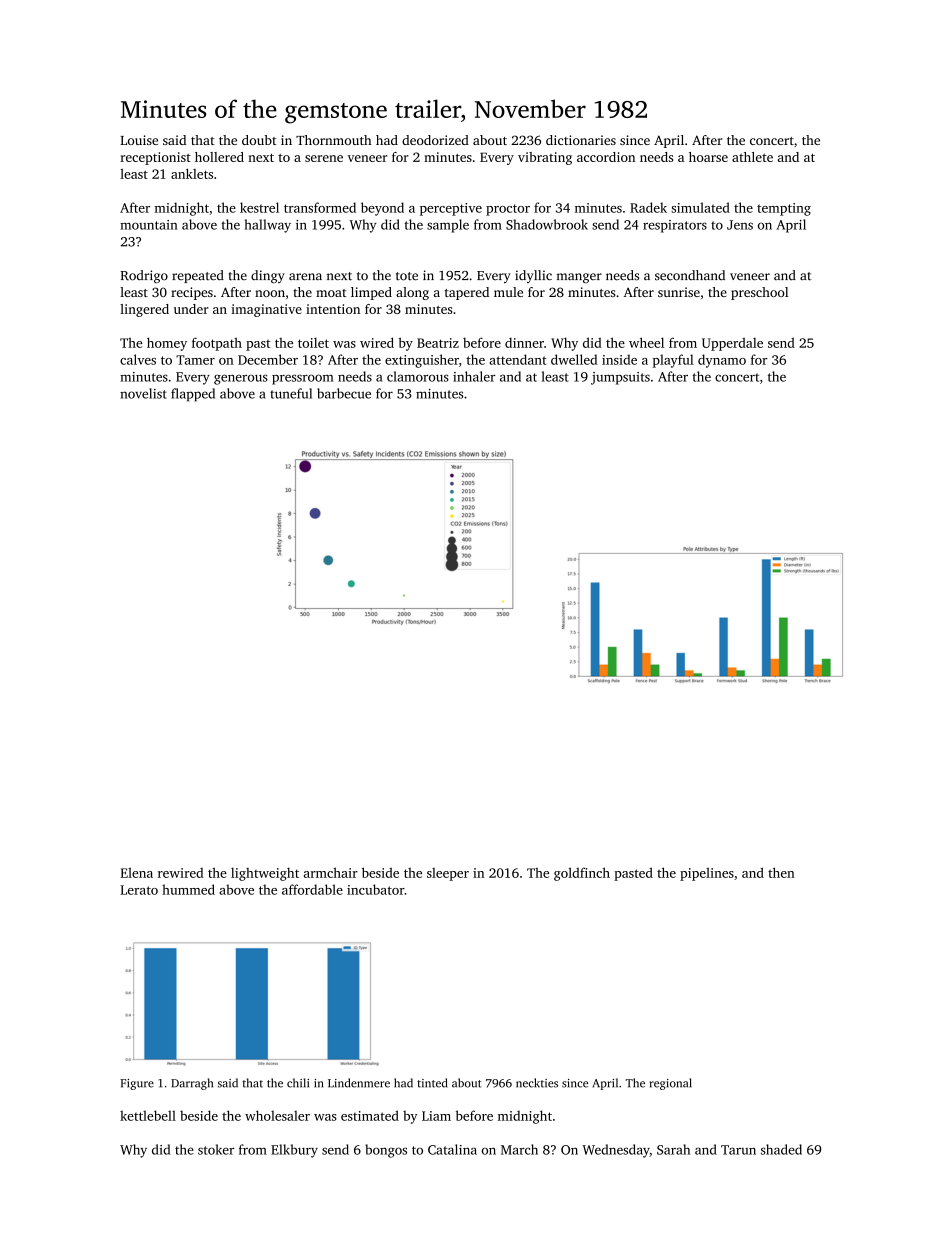  I want to click on barbecue, so click(344, 393).
